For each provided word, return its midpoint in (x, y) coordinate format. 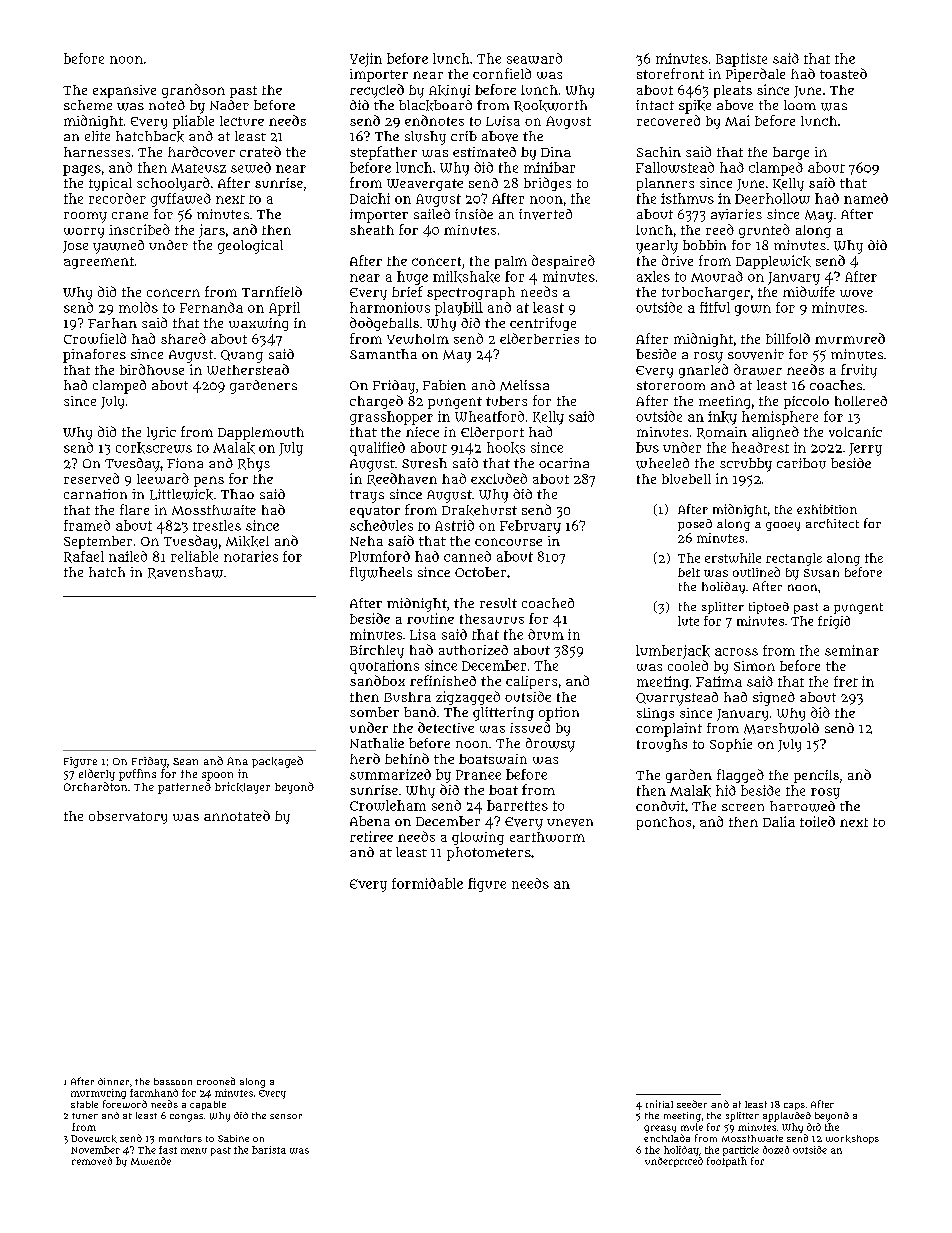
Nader (229, 105)
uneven (570, 823)
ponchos (664, 823)
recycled (377, 91)
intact (655, 105)
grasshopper (391, 418)
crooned (216, 1081)
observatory (128, 817)
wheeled (662, 463)
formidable (427, 883)
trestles (217, 525)
